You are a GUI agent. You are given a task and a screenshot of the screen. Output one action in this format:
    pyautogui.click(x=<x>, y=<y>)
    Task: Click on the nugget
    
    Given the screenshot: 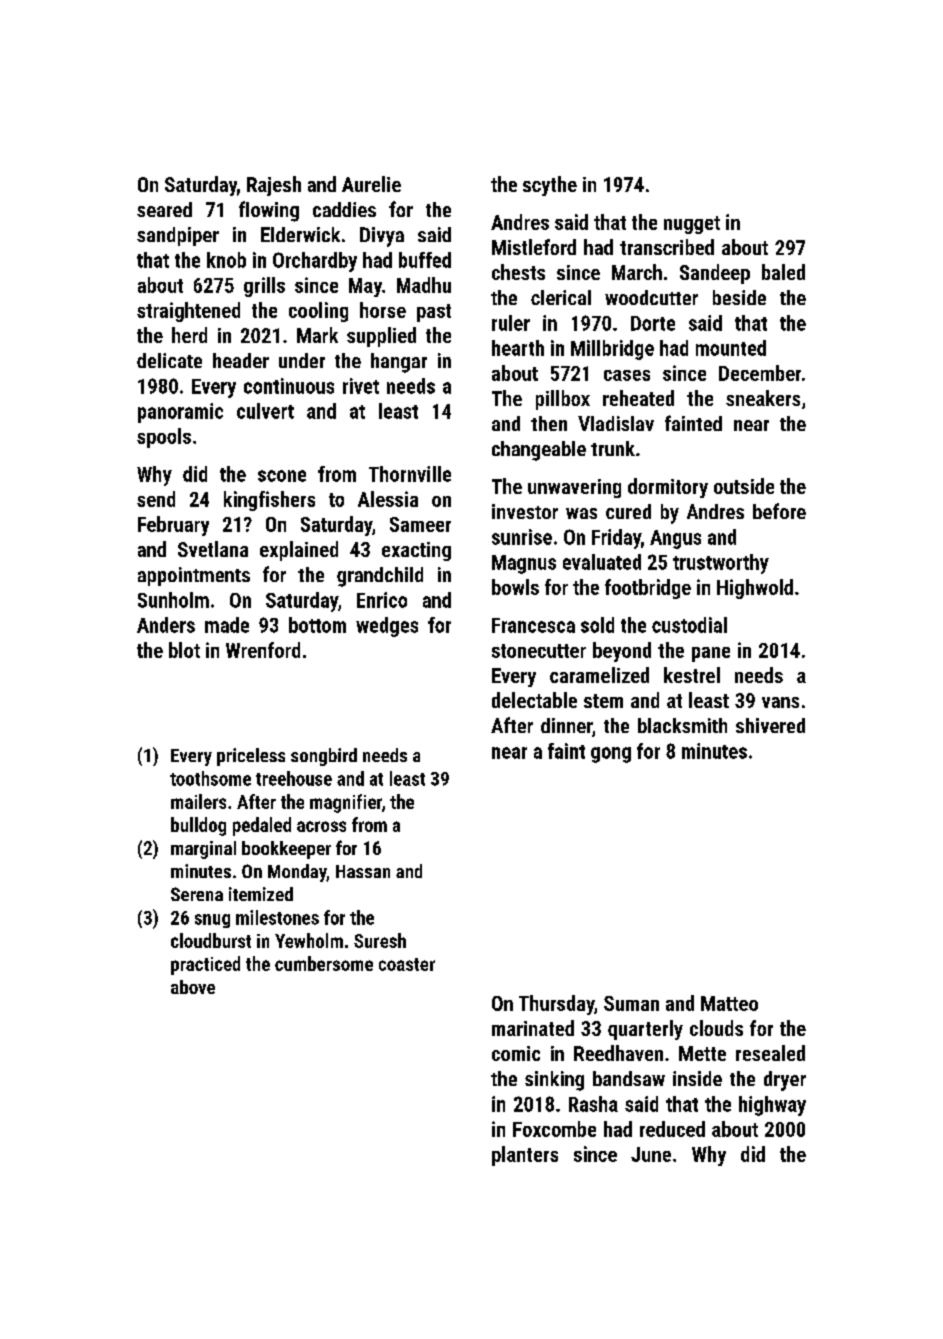 What is the action you would take?
    pyautogui.click(x=692, y=225)
